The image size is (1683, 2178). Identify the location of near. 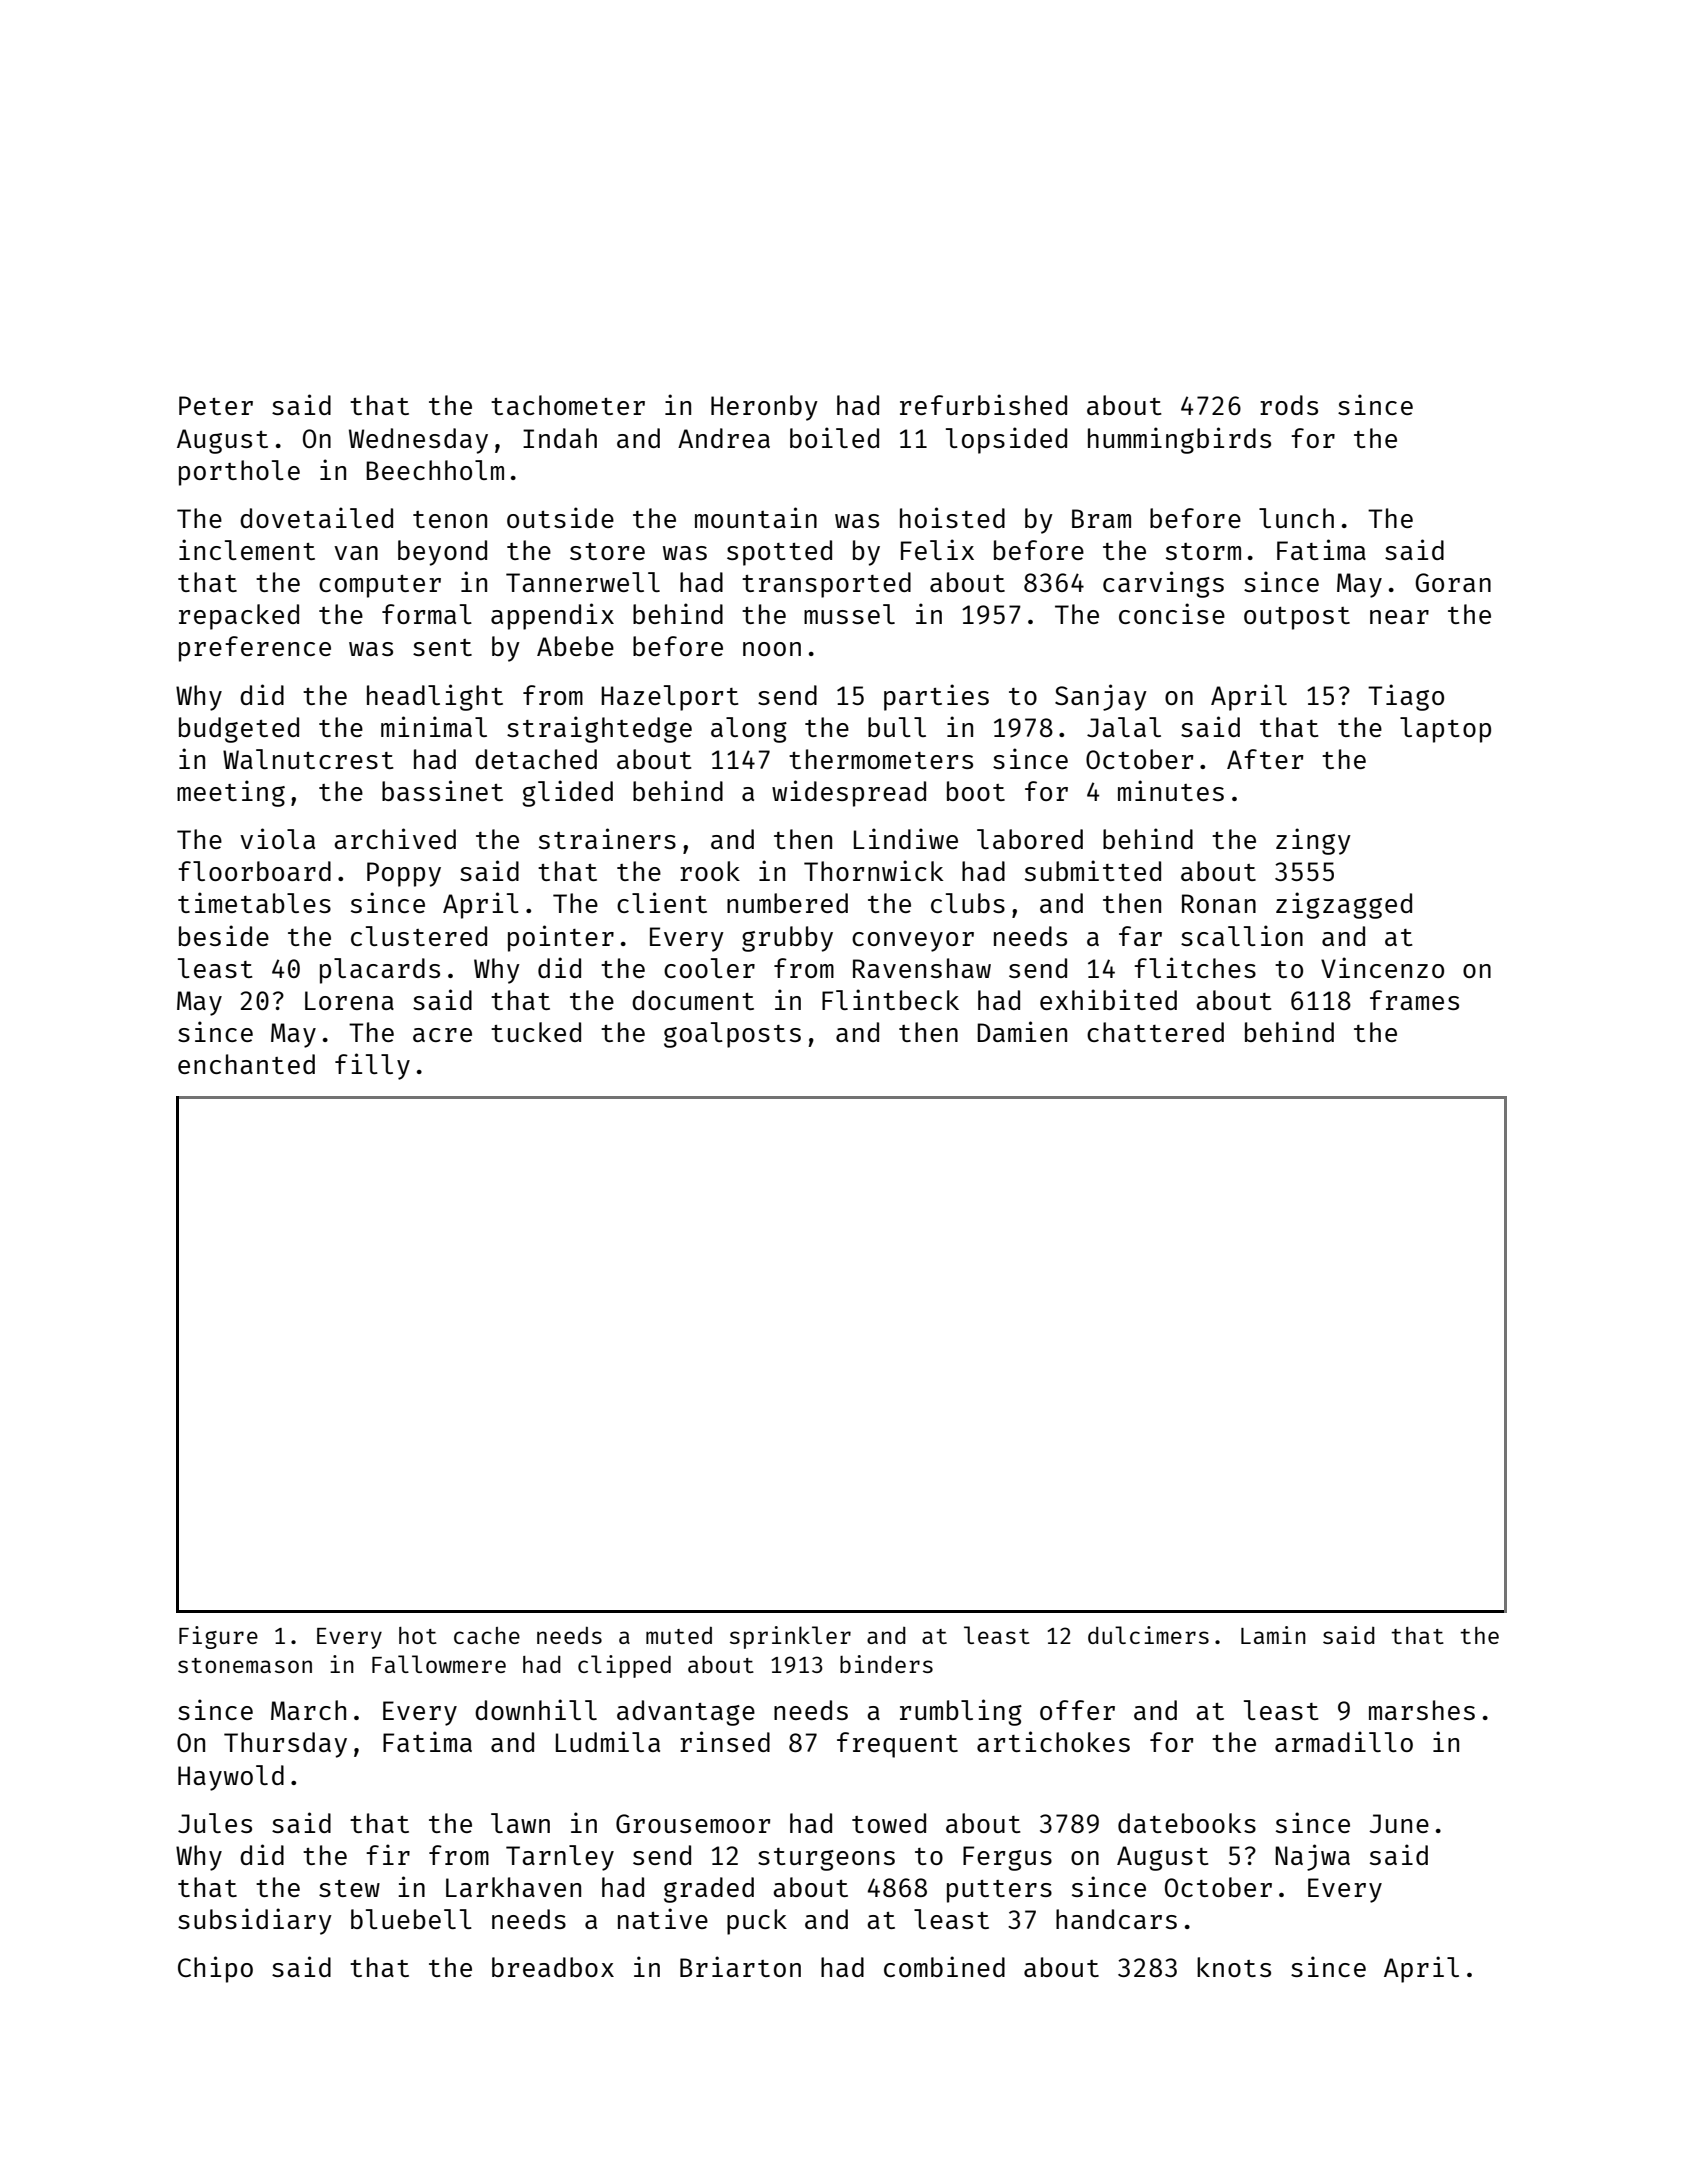
(1399, 617).
